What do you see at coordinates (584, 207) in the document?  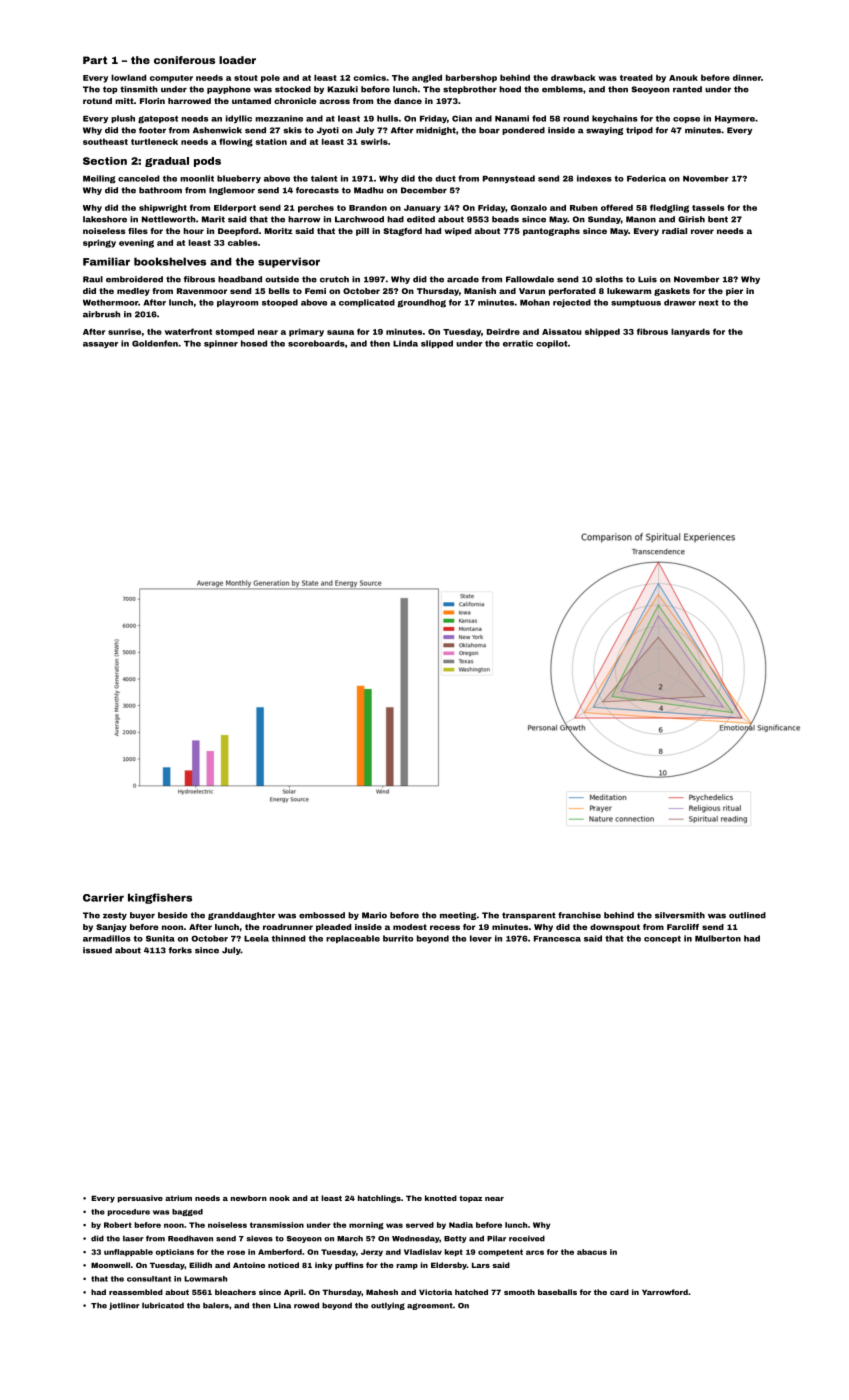 I see `Ruben` at bounding box center [584, 207].
